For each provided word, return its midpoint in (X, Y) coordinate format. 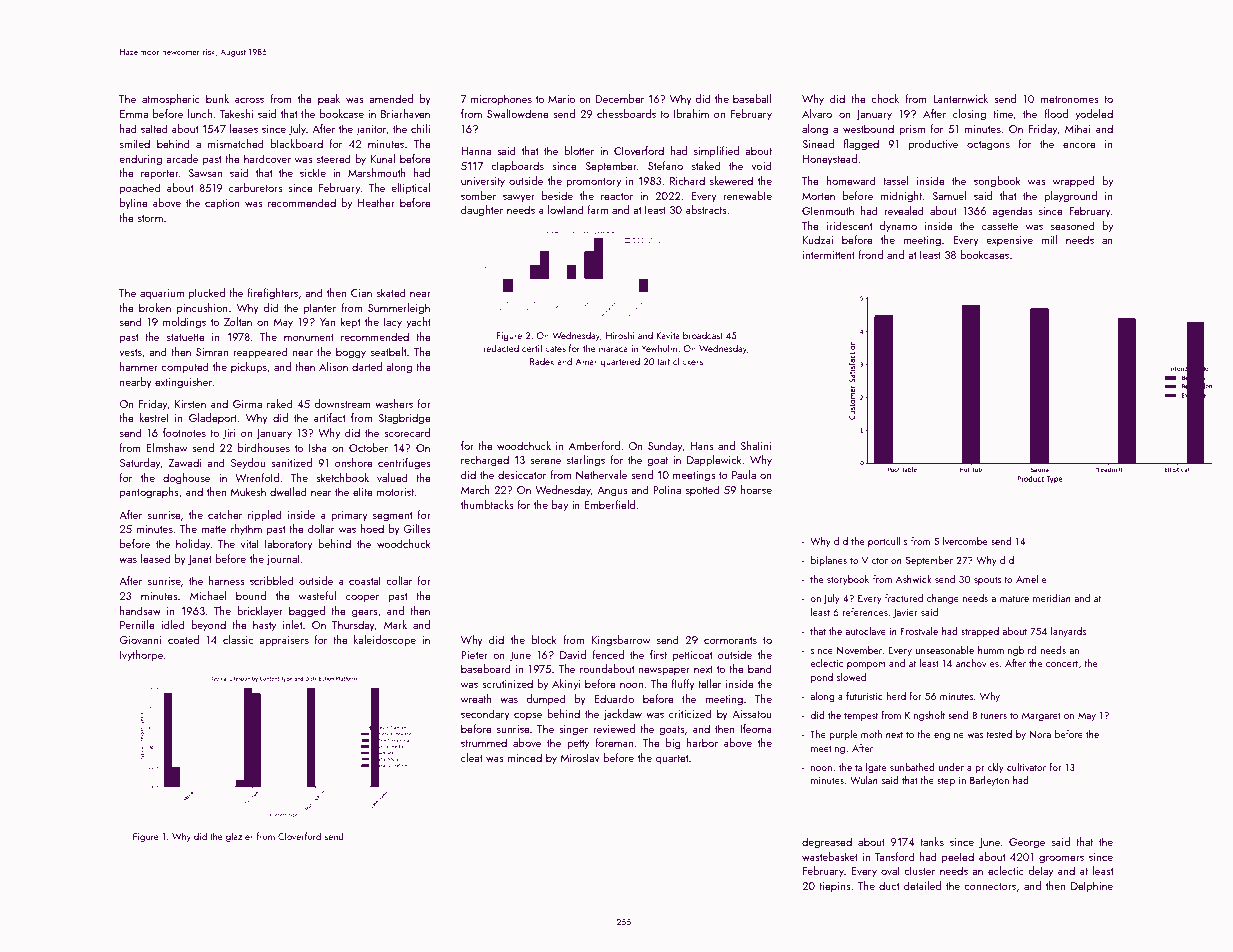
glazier (239, 837)
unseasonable (944, 650)
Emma (134, 114)
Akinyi (566, 685)
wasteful (317, 595)
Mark (395, 624)
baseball (752, 98)
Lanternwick (960, 98)
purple (843, 735)
